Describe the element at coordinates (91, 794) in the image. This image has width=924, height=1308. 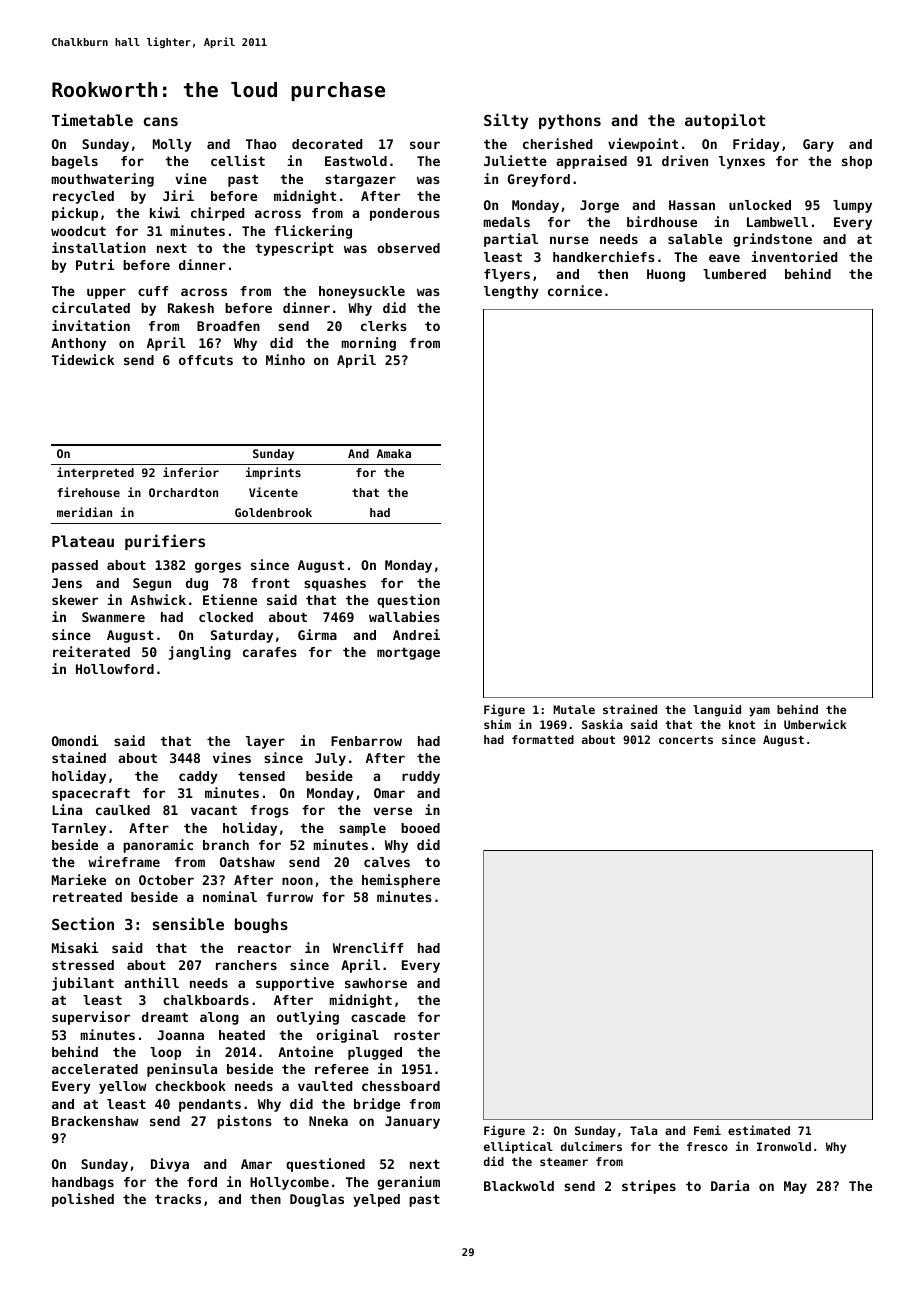
I see `spacecraft` at that location.
